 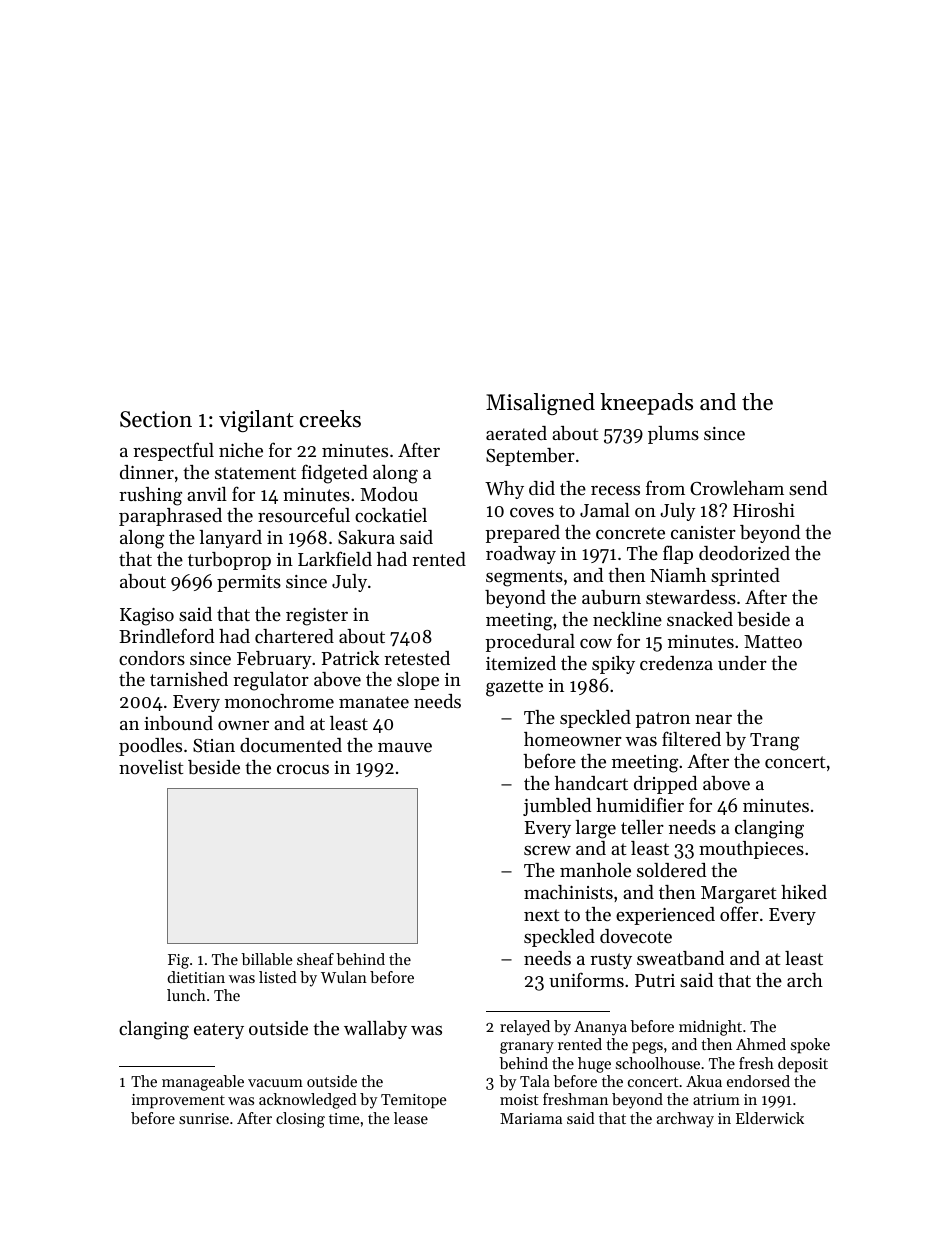 What do you see at coordinates (178, 1101) in the image?
I see `improvement` at bounding box center [178, 1101].
